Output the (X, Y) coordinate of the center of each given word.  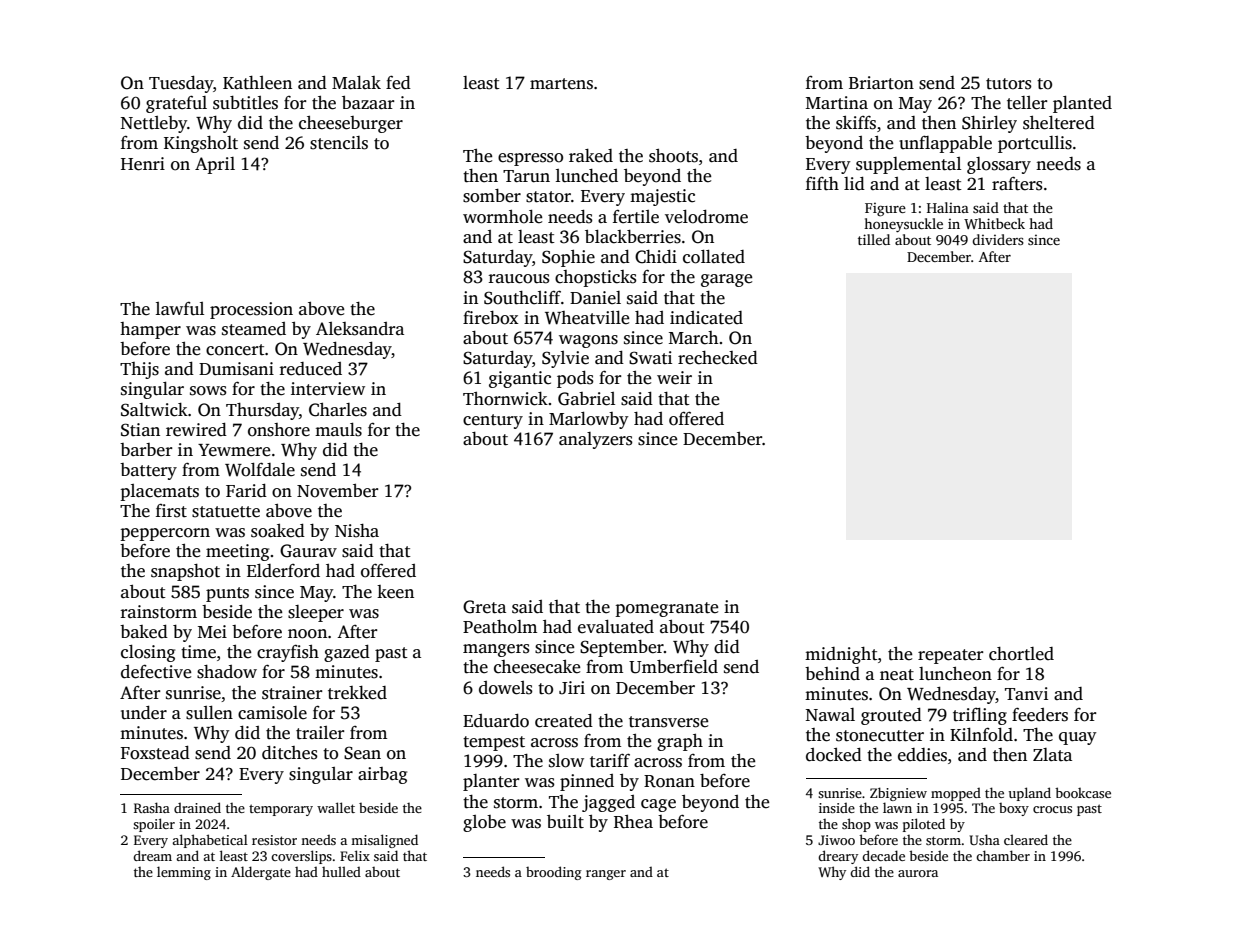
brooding (554, 873)
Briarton (881, 83)
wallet (336, 807)
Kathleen (257, 83)
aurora (918, 873)
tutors (1009, 84)
